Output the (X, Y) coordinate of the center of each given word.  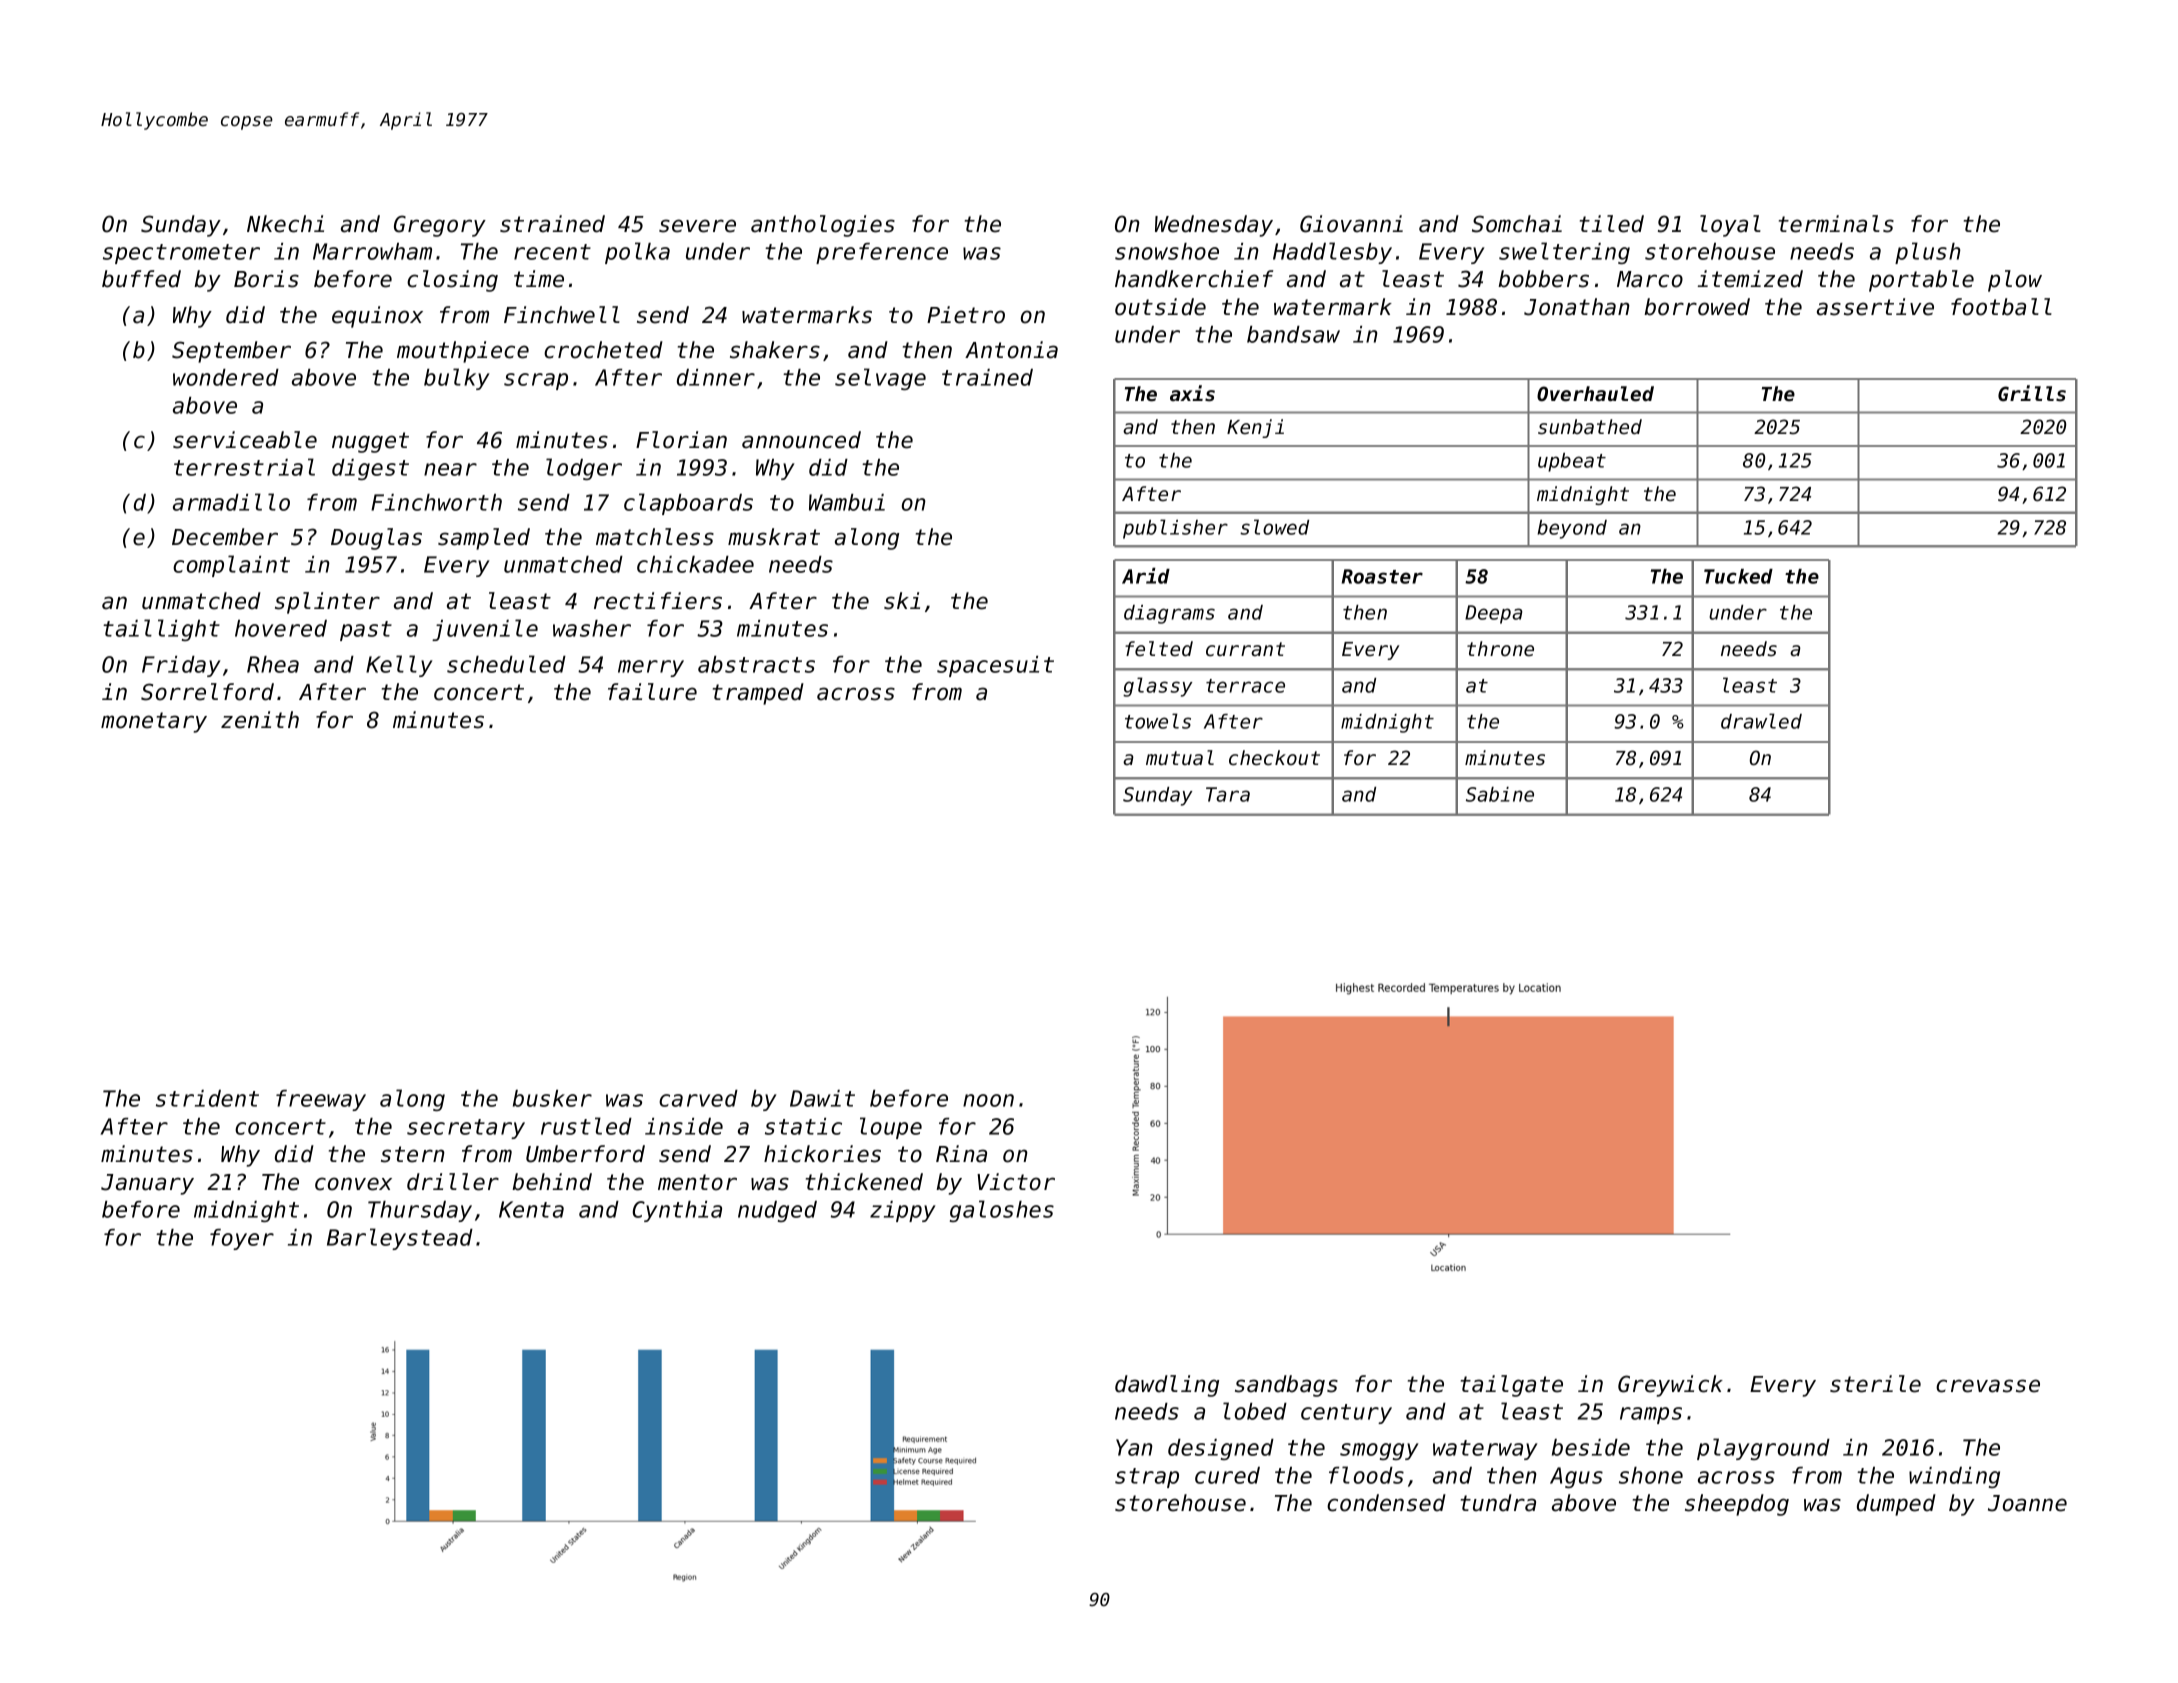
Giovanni (1351, 224)
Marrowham (372, 251)
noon (988, 1100)
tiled (1612, 224)
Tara (1228, 794)
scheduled (506, 664)
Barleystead (400, 1239)
